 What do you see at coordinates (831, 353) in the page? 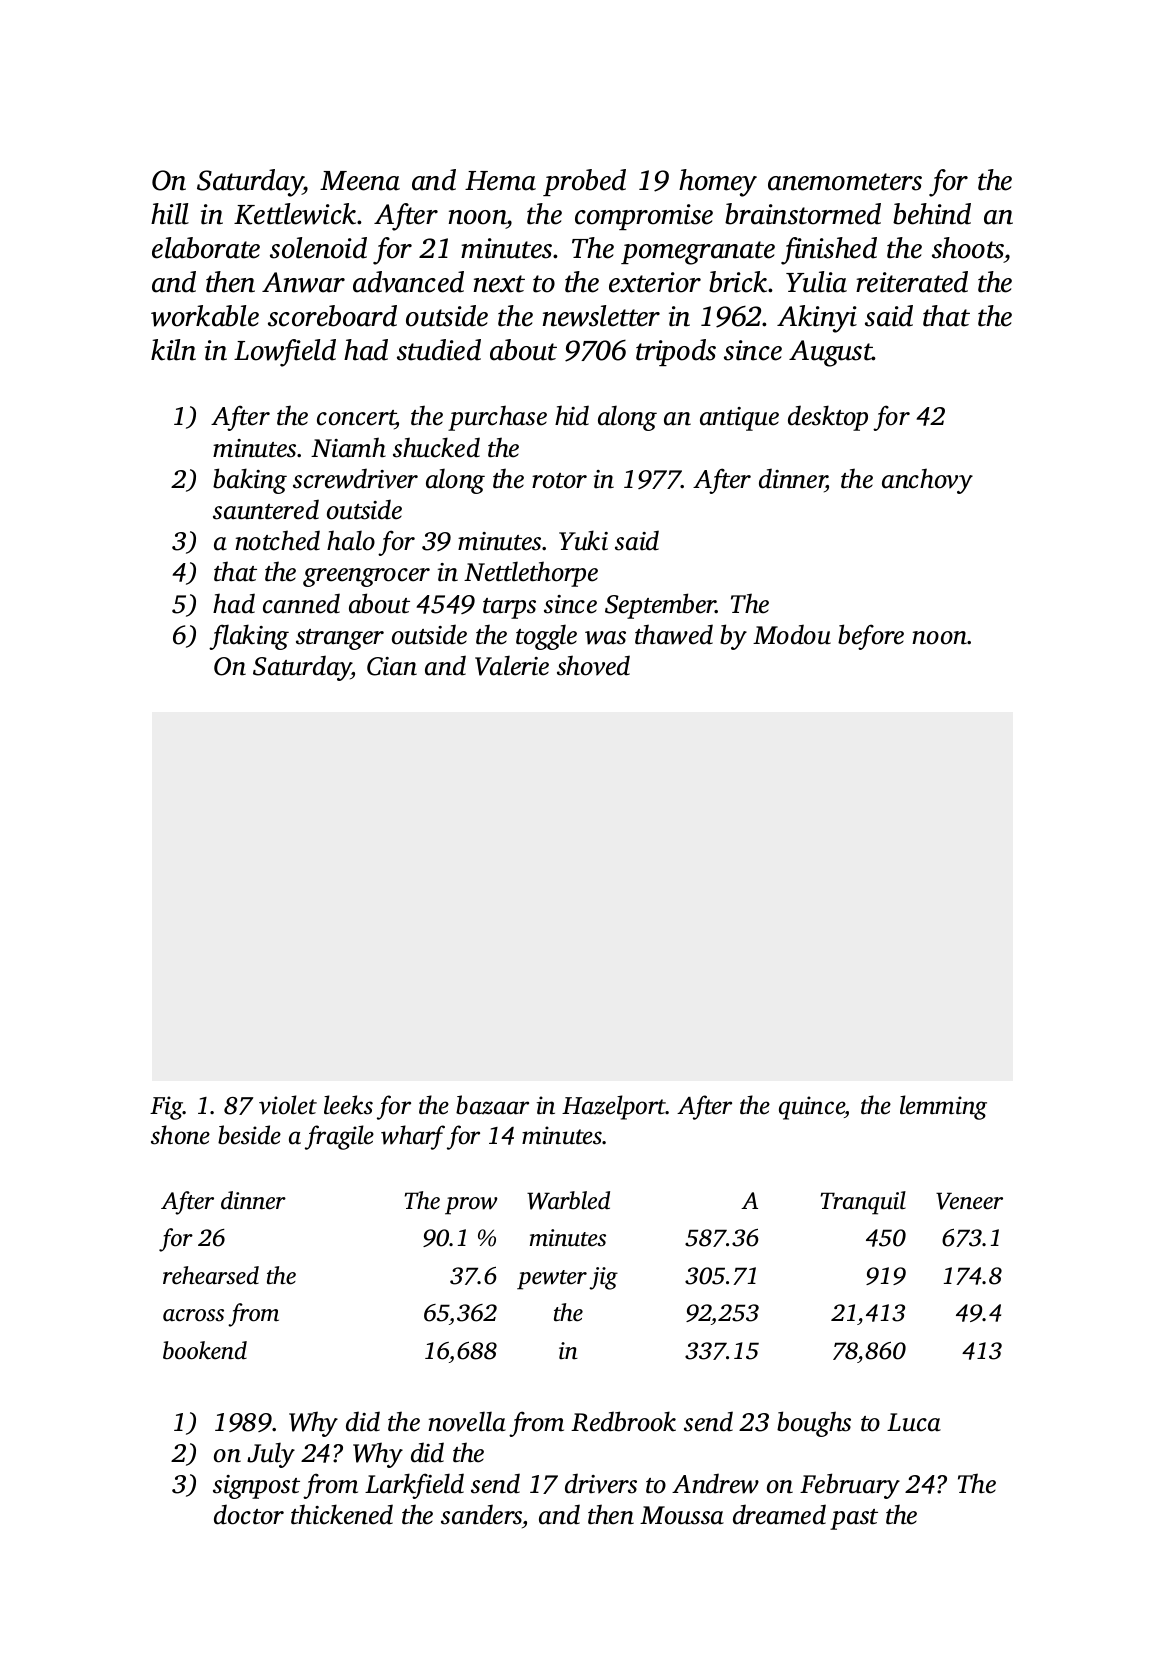
I see `August` at bounding box center [831, 353].
